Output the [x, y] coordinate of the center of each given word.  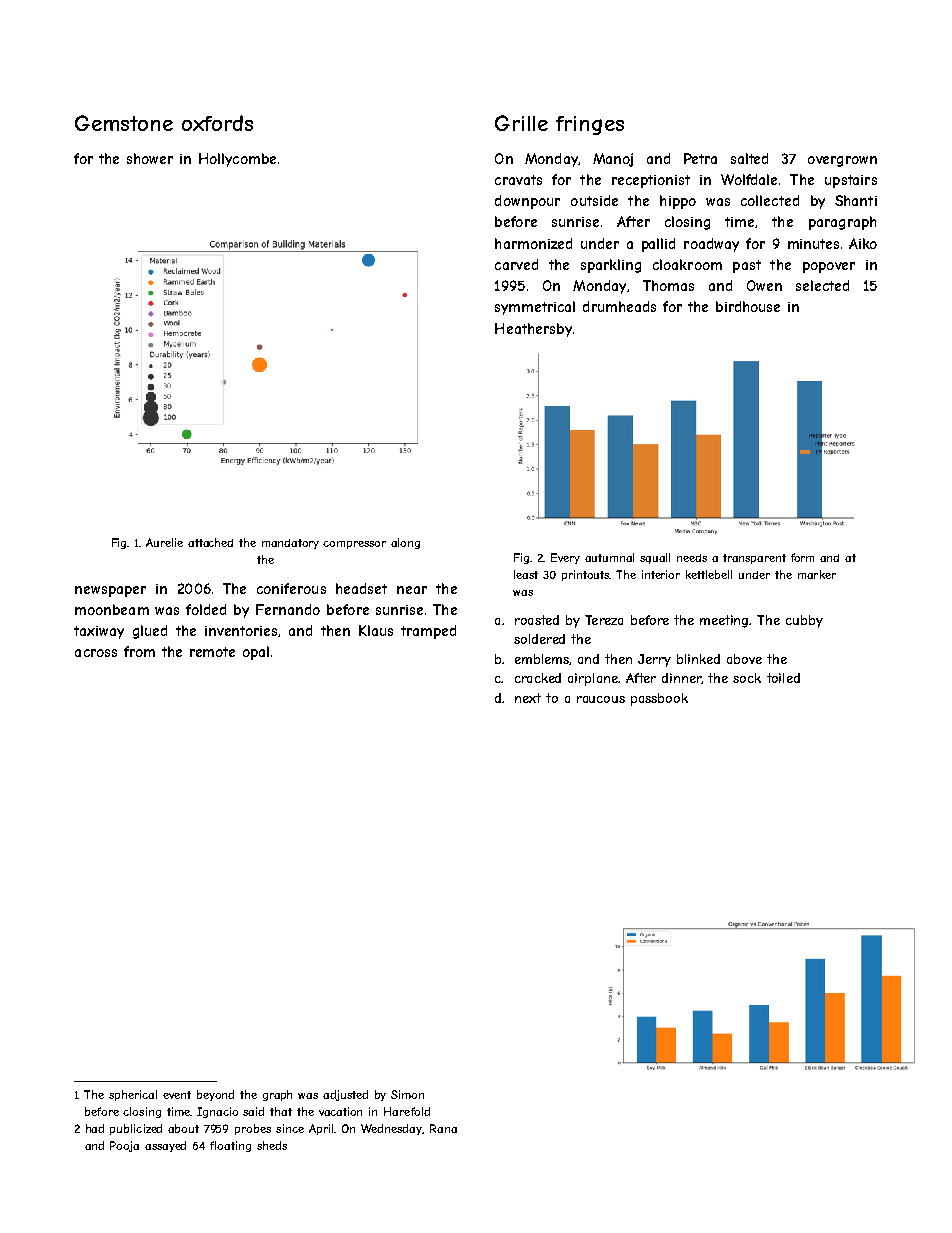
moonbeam [112, 609]
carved [516, 264]
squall [655, 558]
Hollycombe [237, 160]
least [526, 574]
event [177, 1095]
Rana [443, 1128]
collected [770, 200]
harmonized [533, 243]
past [747, 266]
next [528, 698]
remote [212, 652]
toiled [783, 678]
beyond [215, 1095]
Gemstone [124, 123]
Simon [407, 1094]
